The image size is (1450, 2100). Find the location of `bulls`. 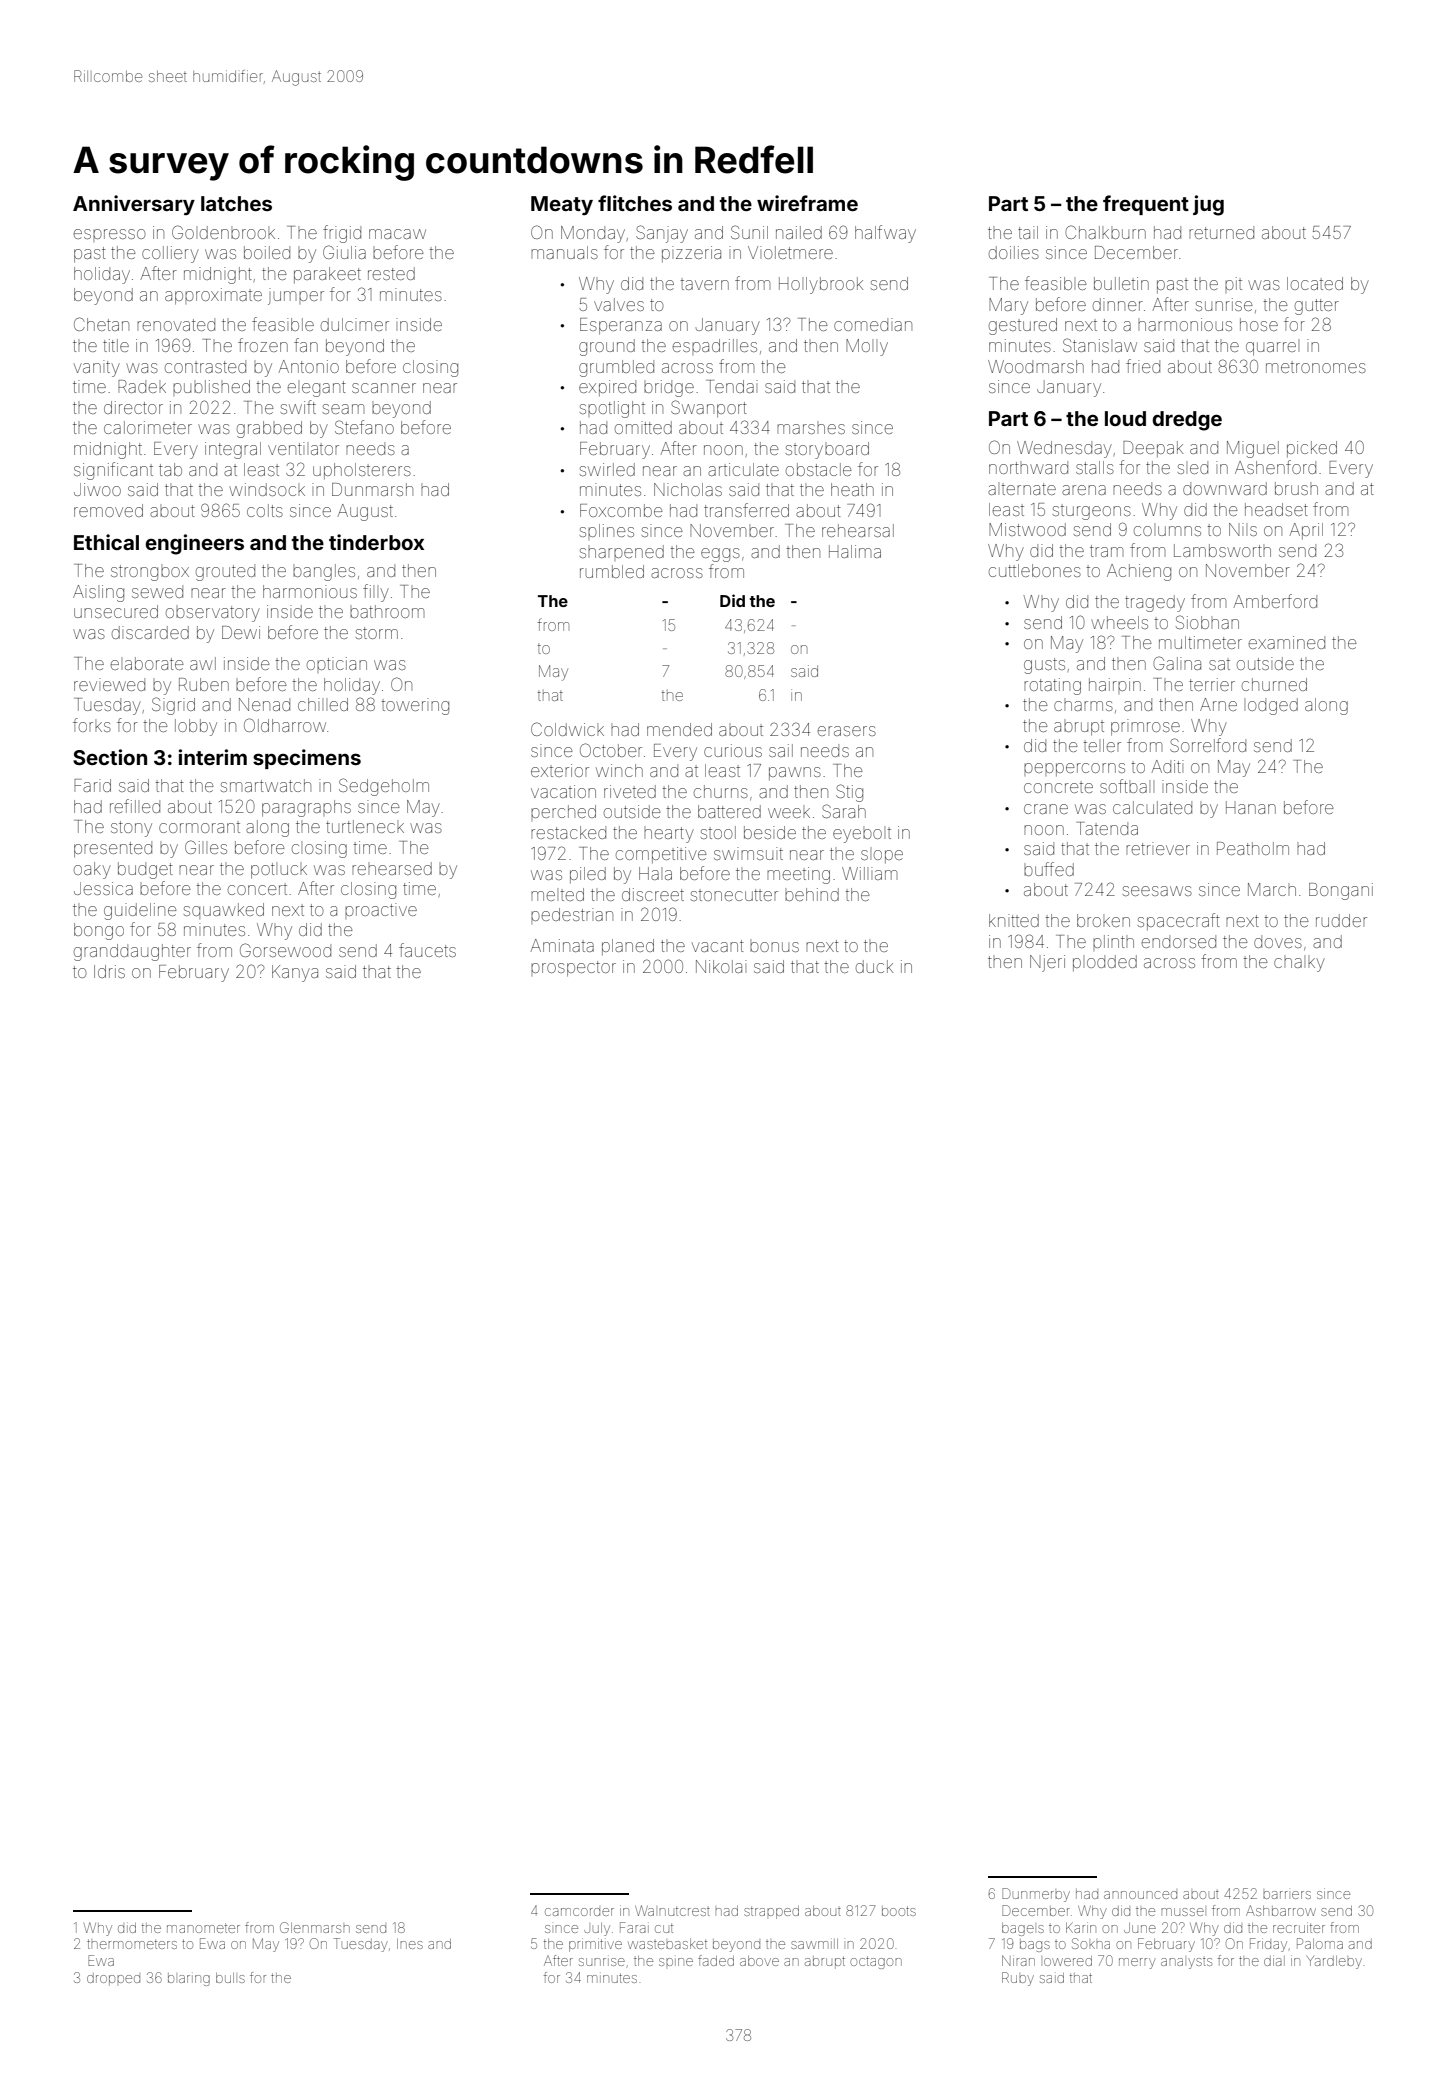

bulls is located at coordinates (230, 1978).
